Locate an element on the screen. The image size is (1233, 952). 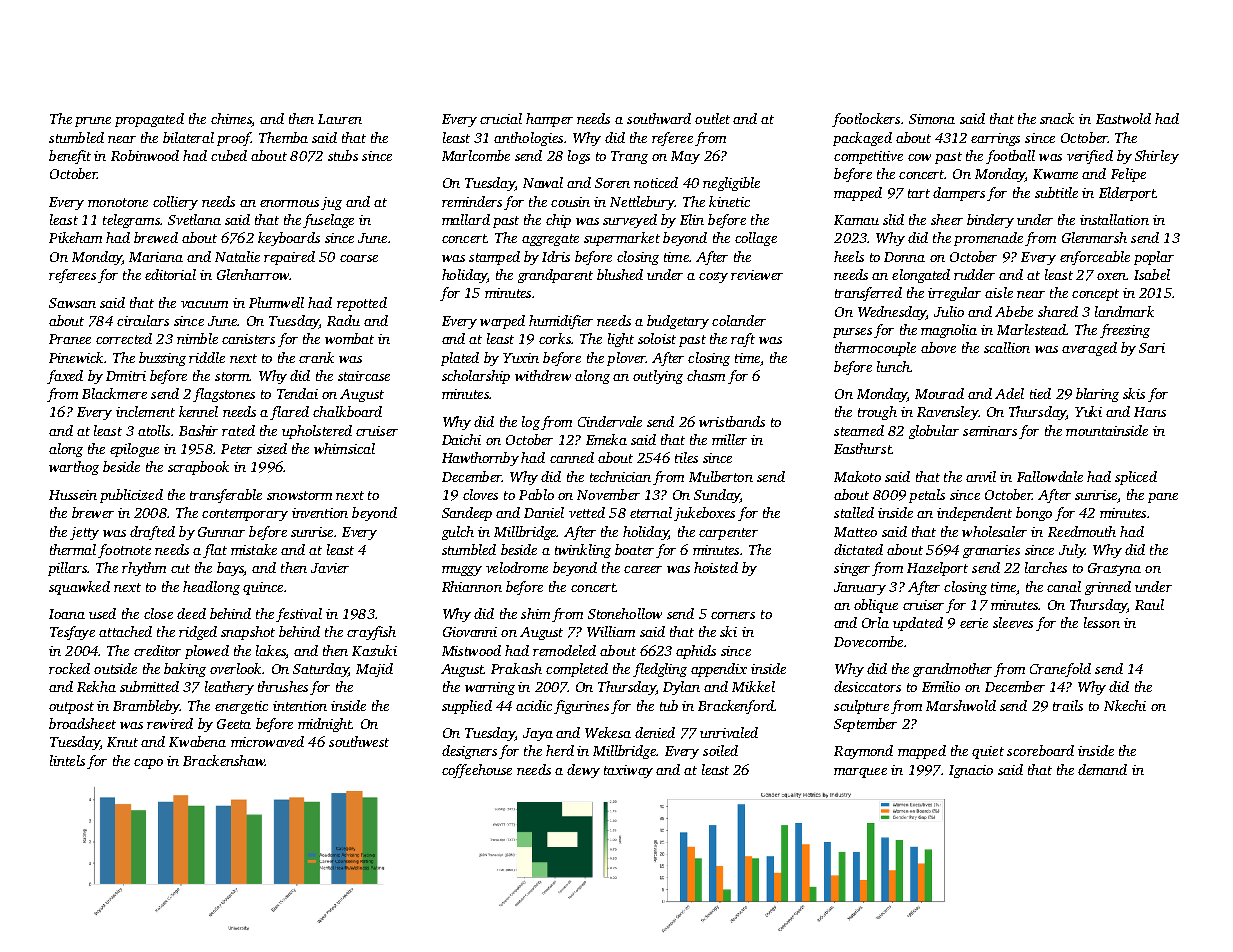
hamper is located at coordinates (549, 120).
